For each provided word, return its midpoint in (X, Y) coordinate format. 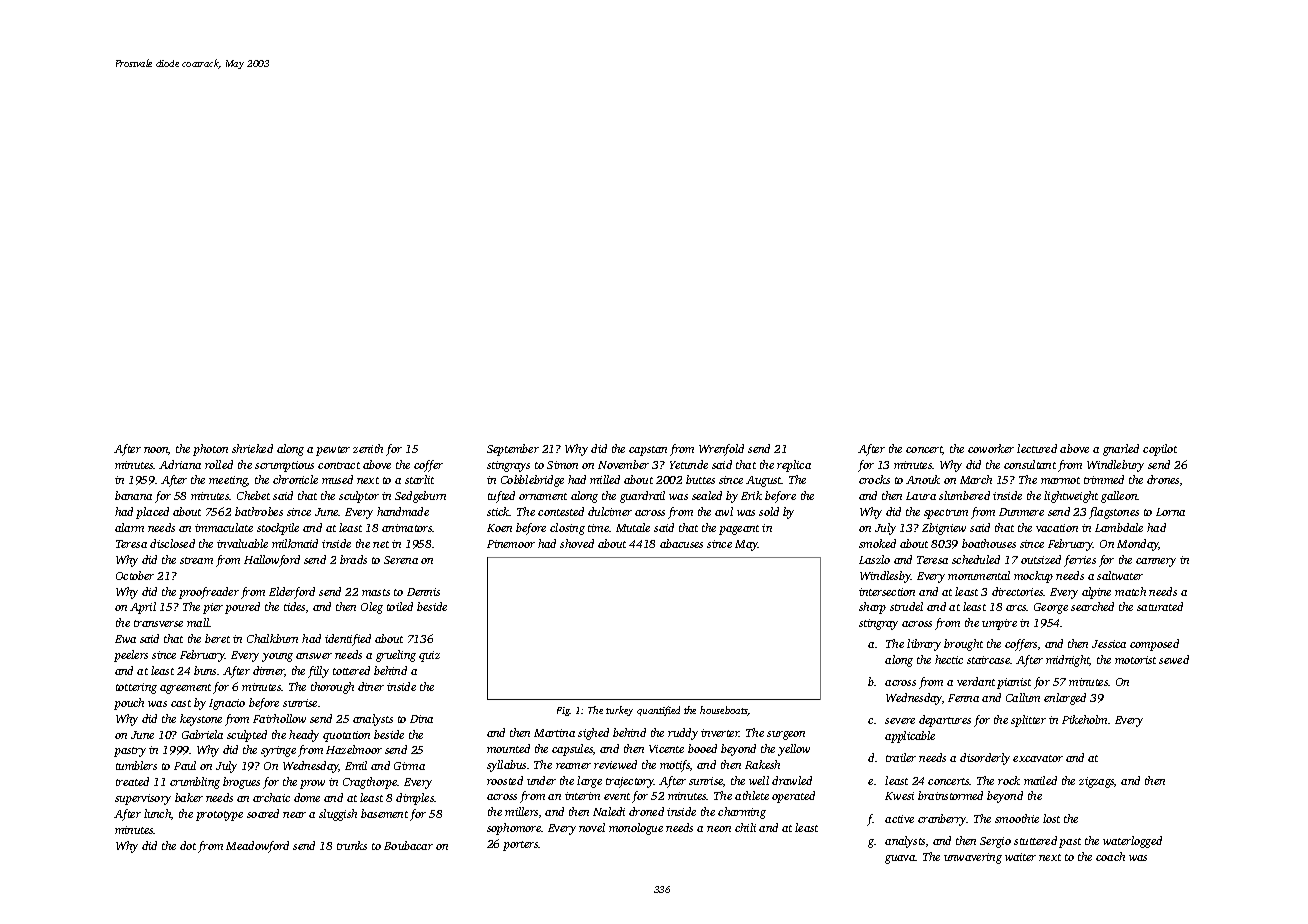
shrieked (252, 448)
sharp (872, 608)
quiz (429, 656)
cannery (1156, 562)
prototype (219, 816)
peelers (131, 656)
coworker (991, 448)
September (513, 450)
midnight (1068, 661)
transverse (158, 623)
